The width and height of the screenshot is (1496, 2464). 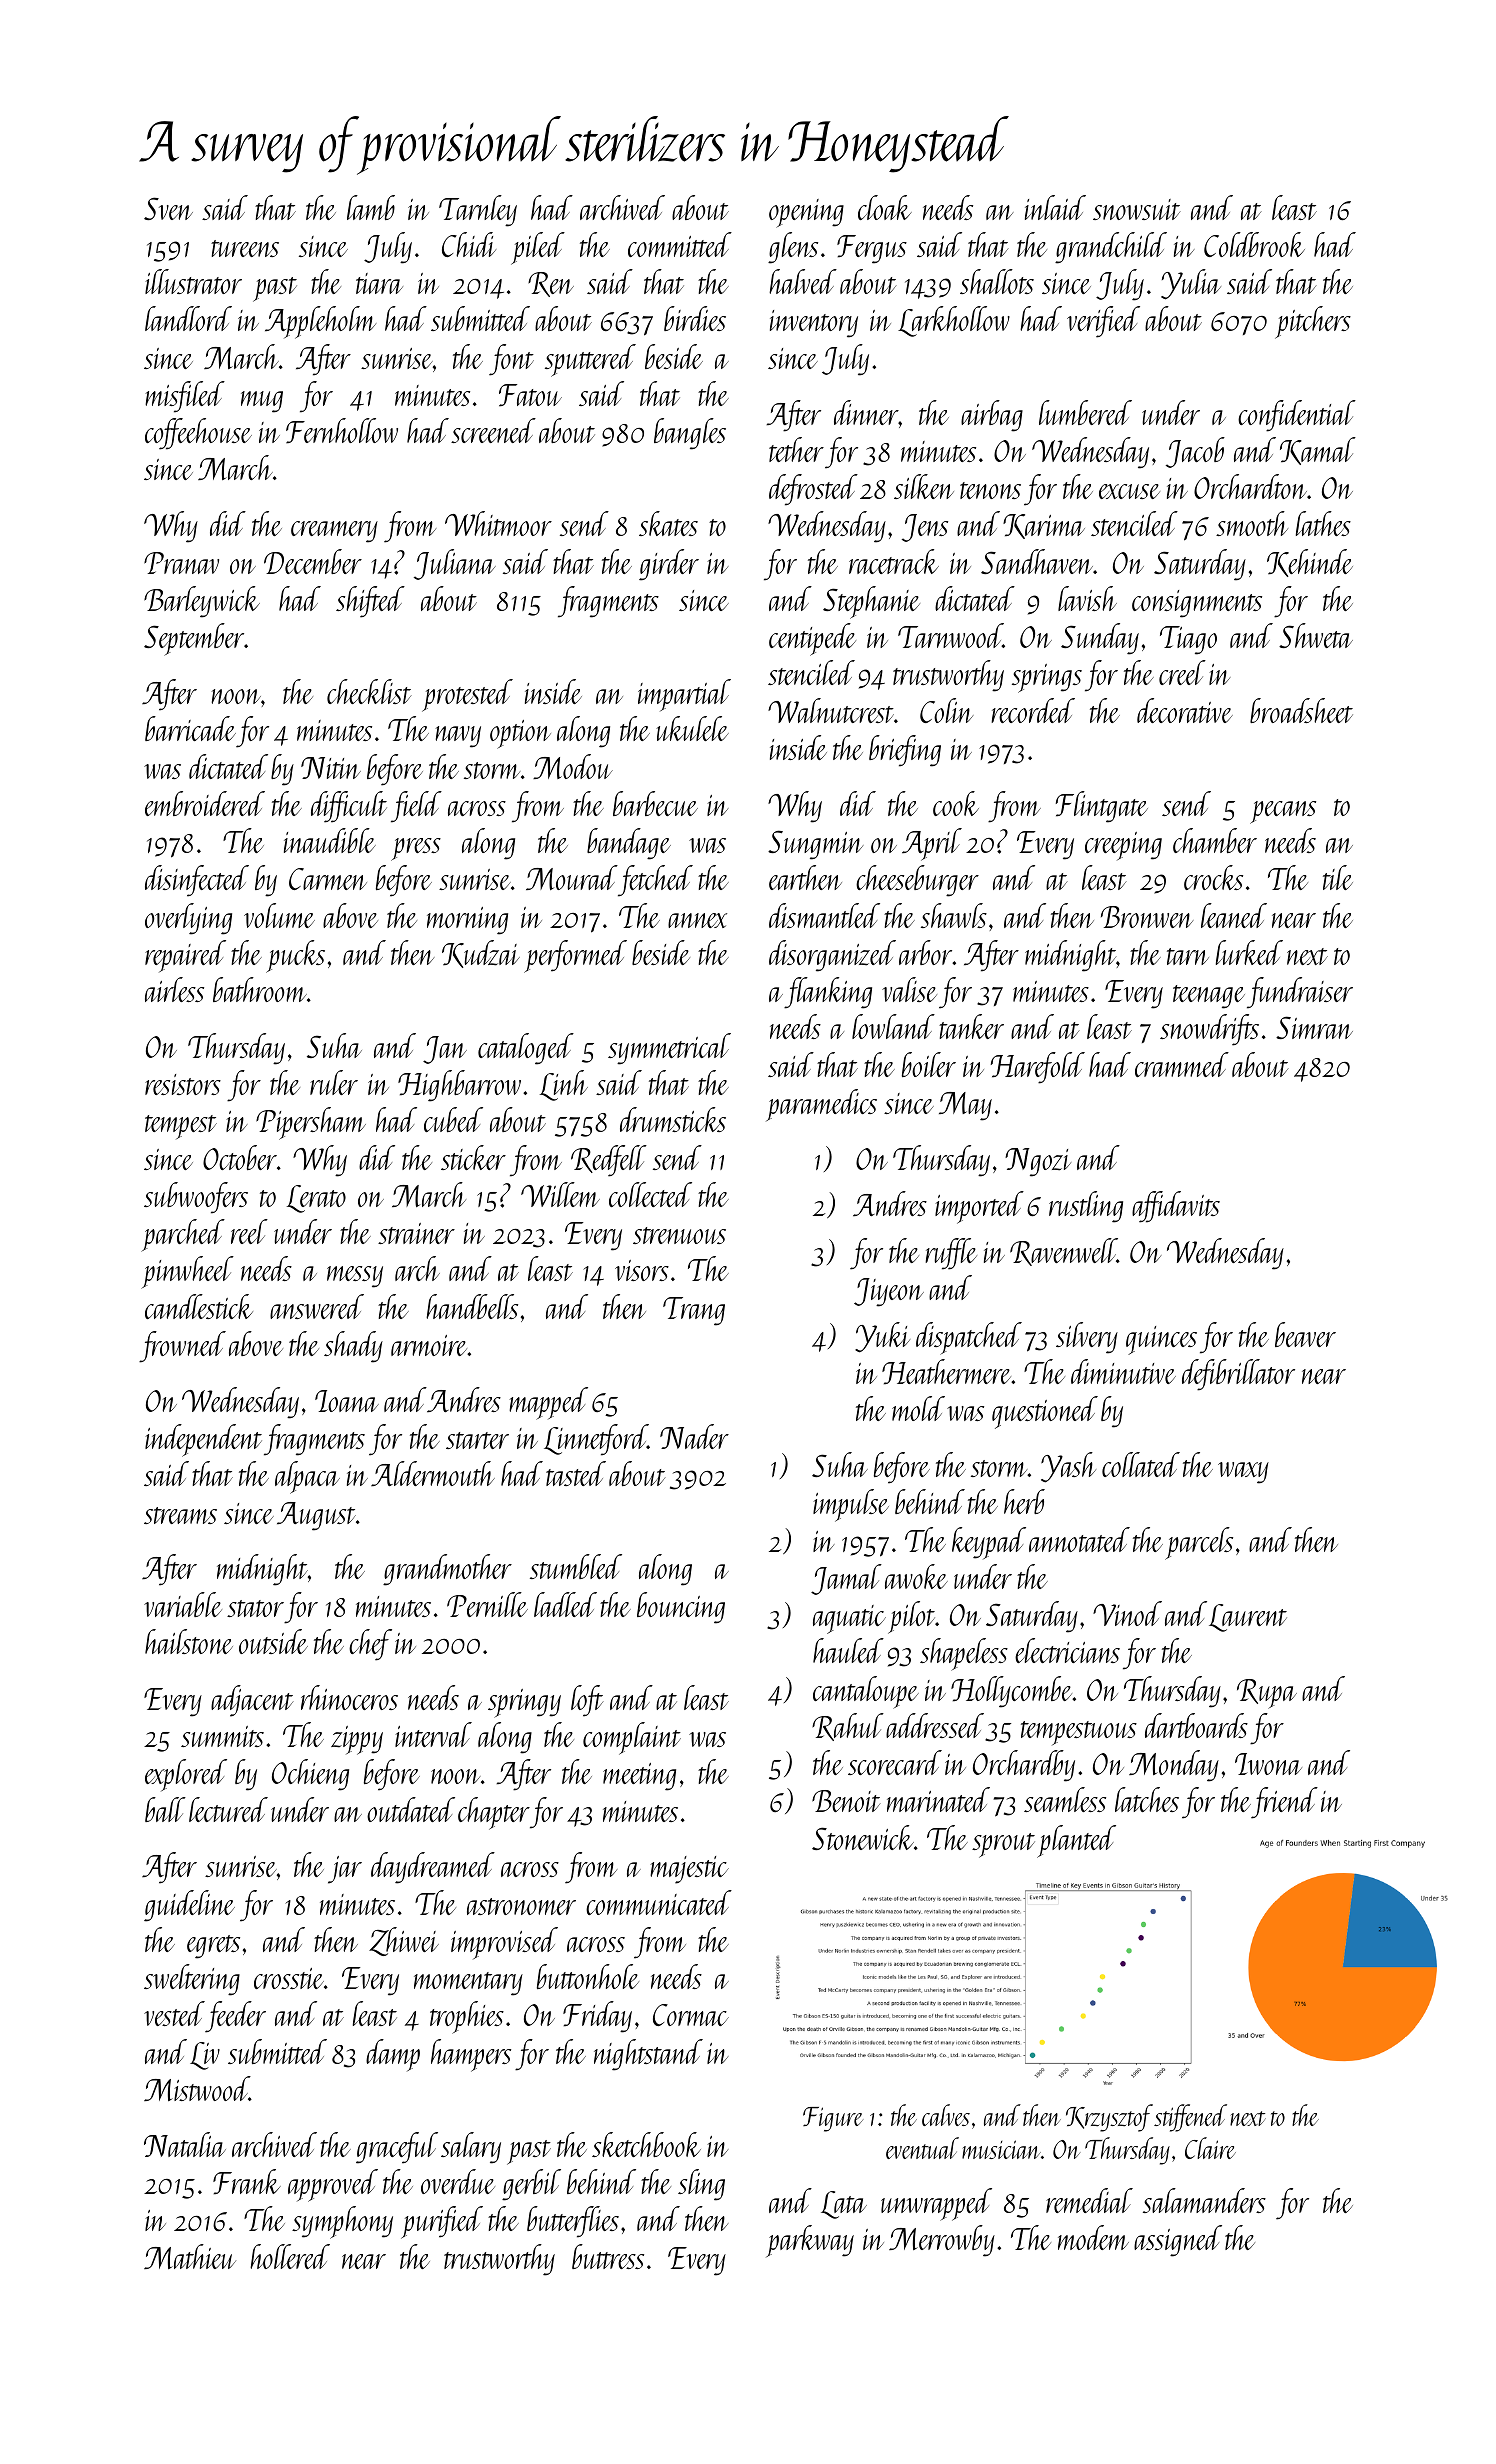 What do you see at coordinates (538, 248) in the screenshot?
I see `piled` at bounding box center [538, 248].
